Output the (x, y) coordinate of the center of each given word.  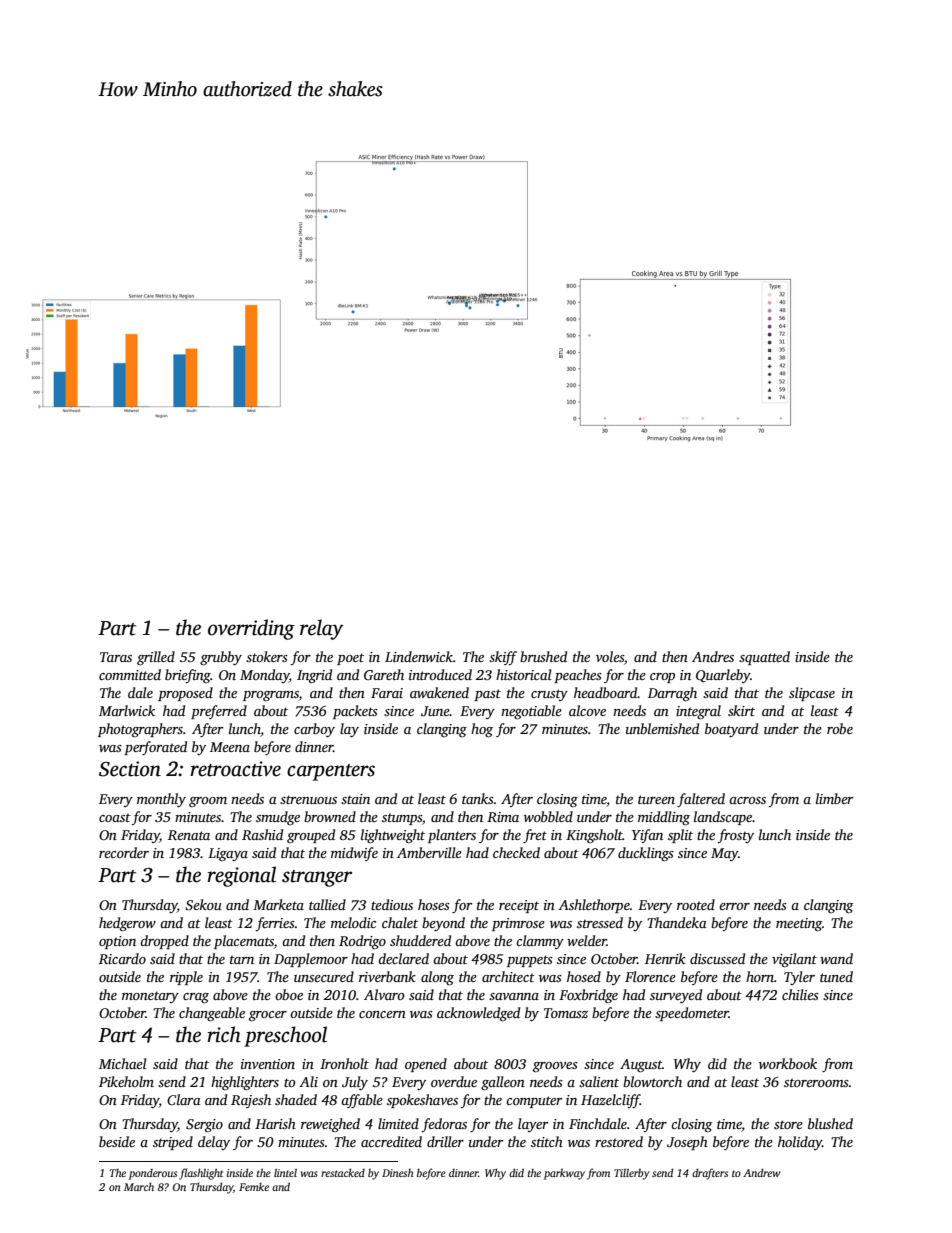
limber (834, 798)
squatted (764, 658)
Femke (254, 1187)
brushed (543, 656)
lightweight (393, 836)
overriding (251, 629)
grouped (311, 836)
